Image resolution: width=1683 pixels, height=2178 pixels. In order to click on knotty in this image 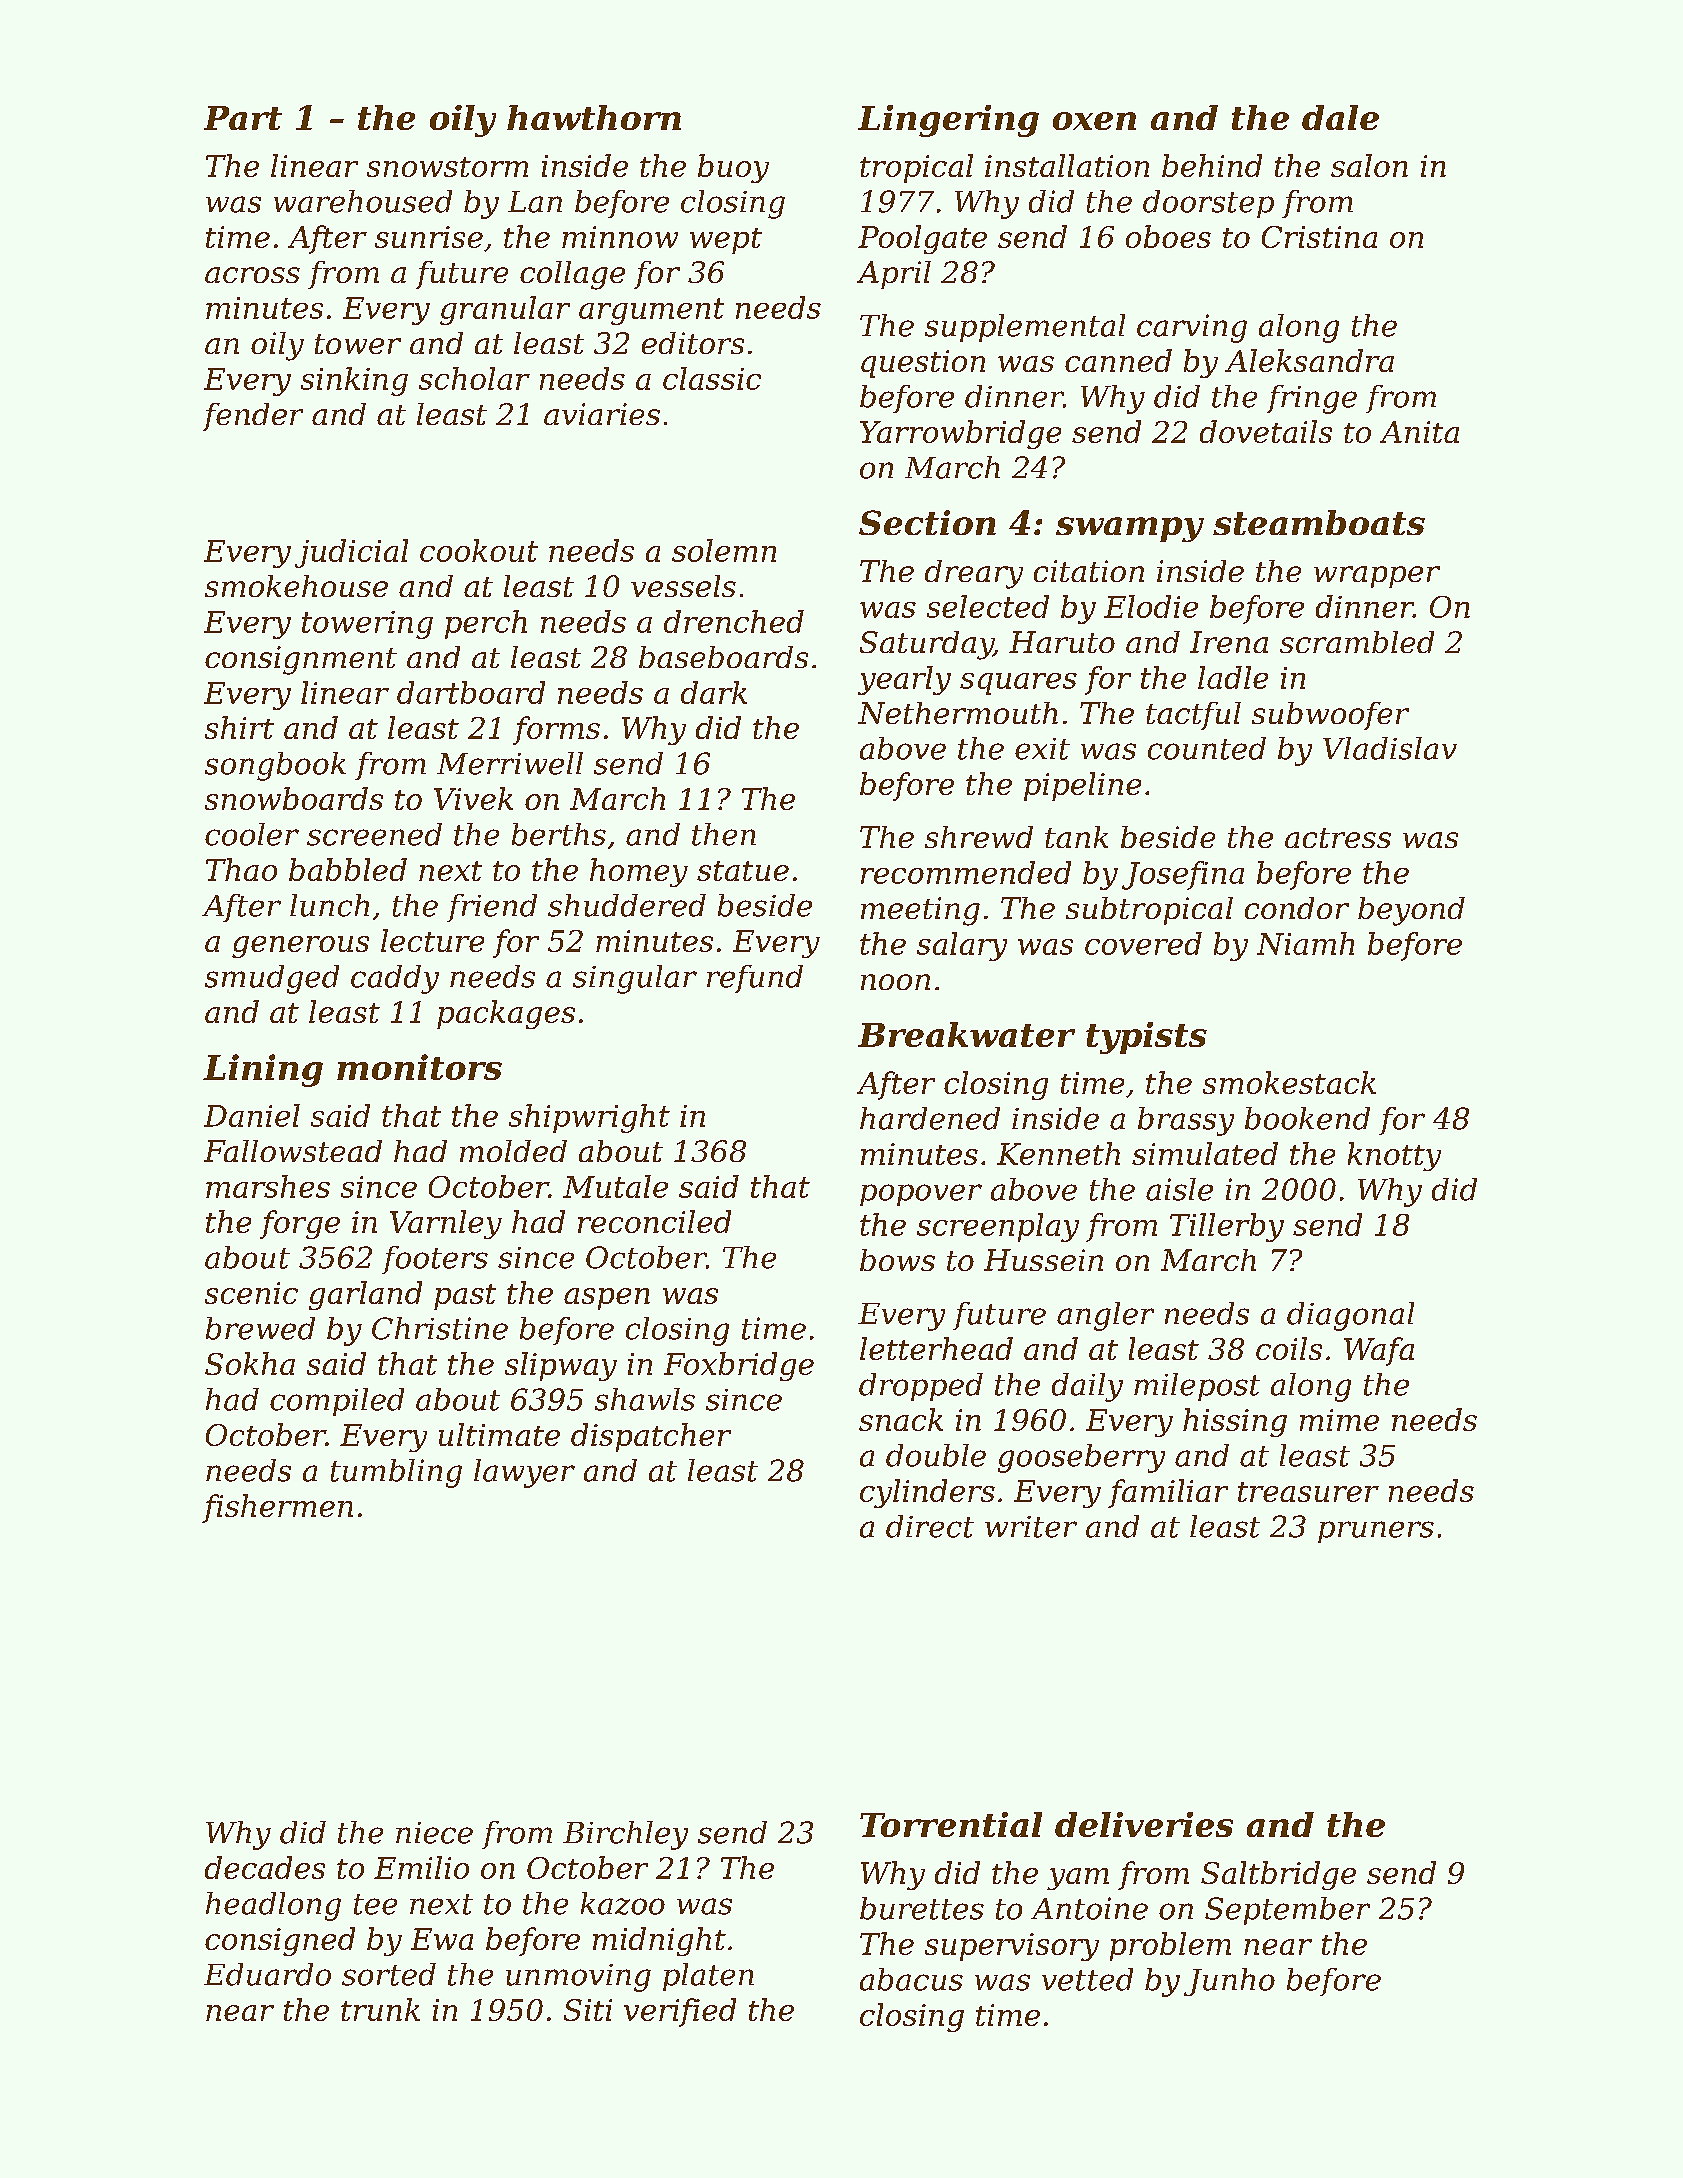, I will do `click(1394, 1156)`.
